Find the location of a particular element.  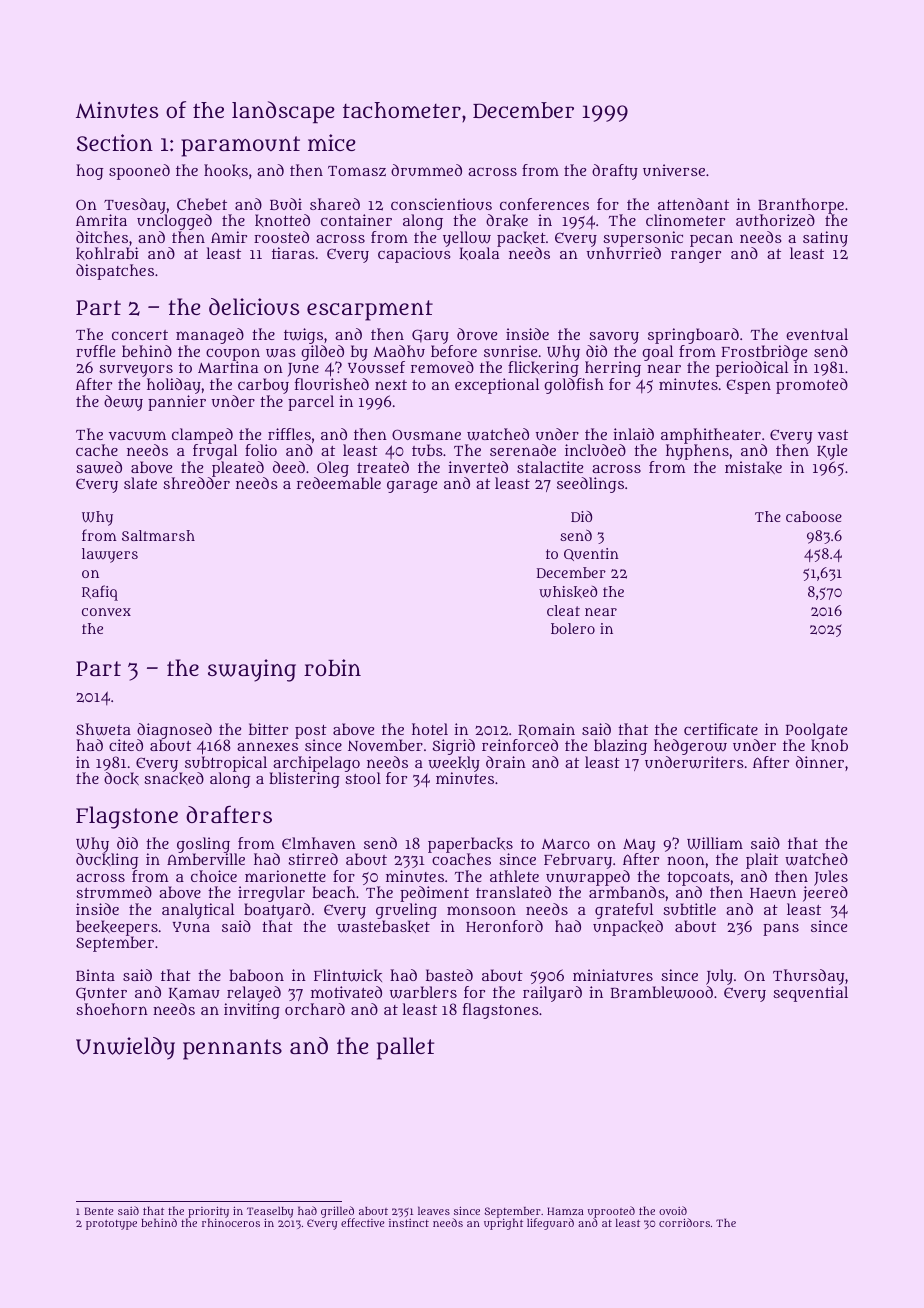

rhinoceros is located at coordinates (231, 1222).
